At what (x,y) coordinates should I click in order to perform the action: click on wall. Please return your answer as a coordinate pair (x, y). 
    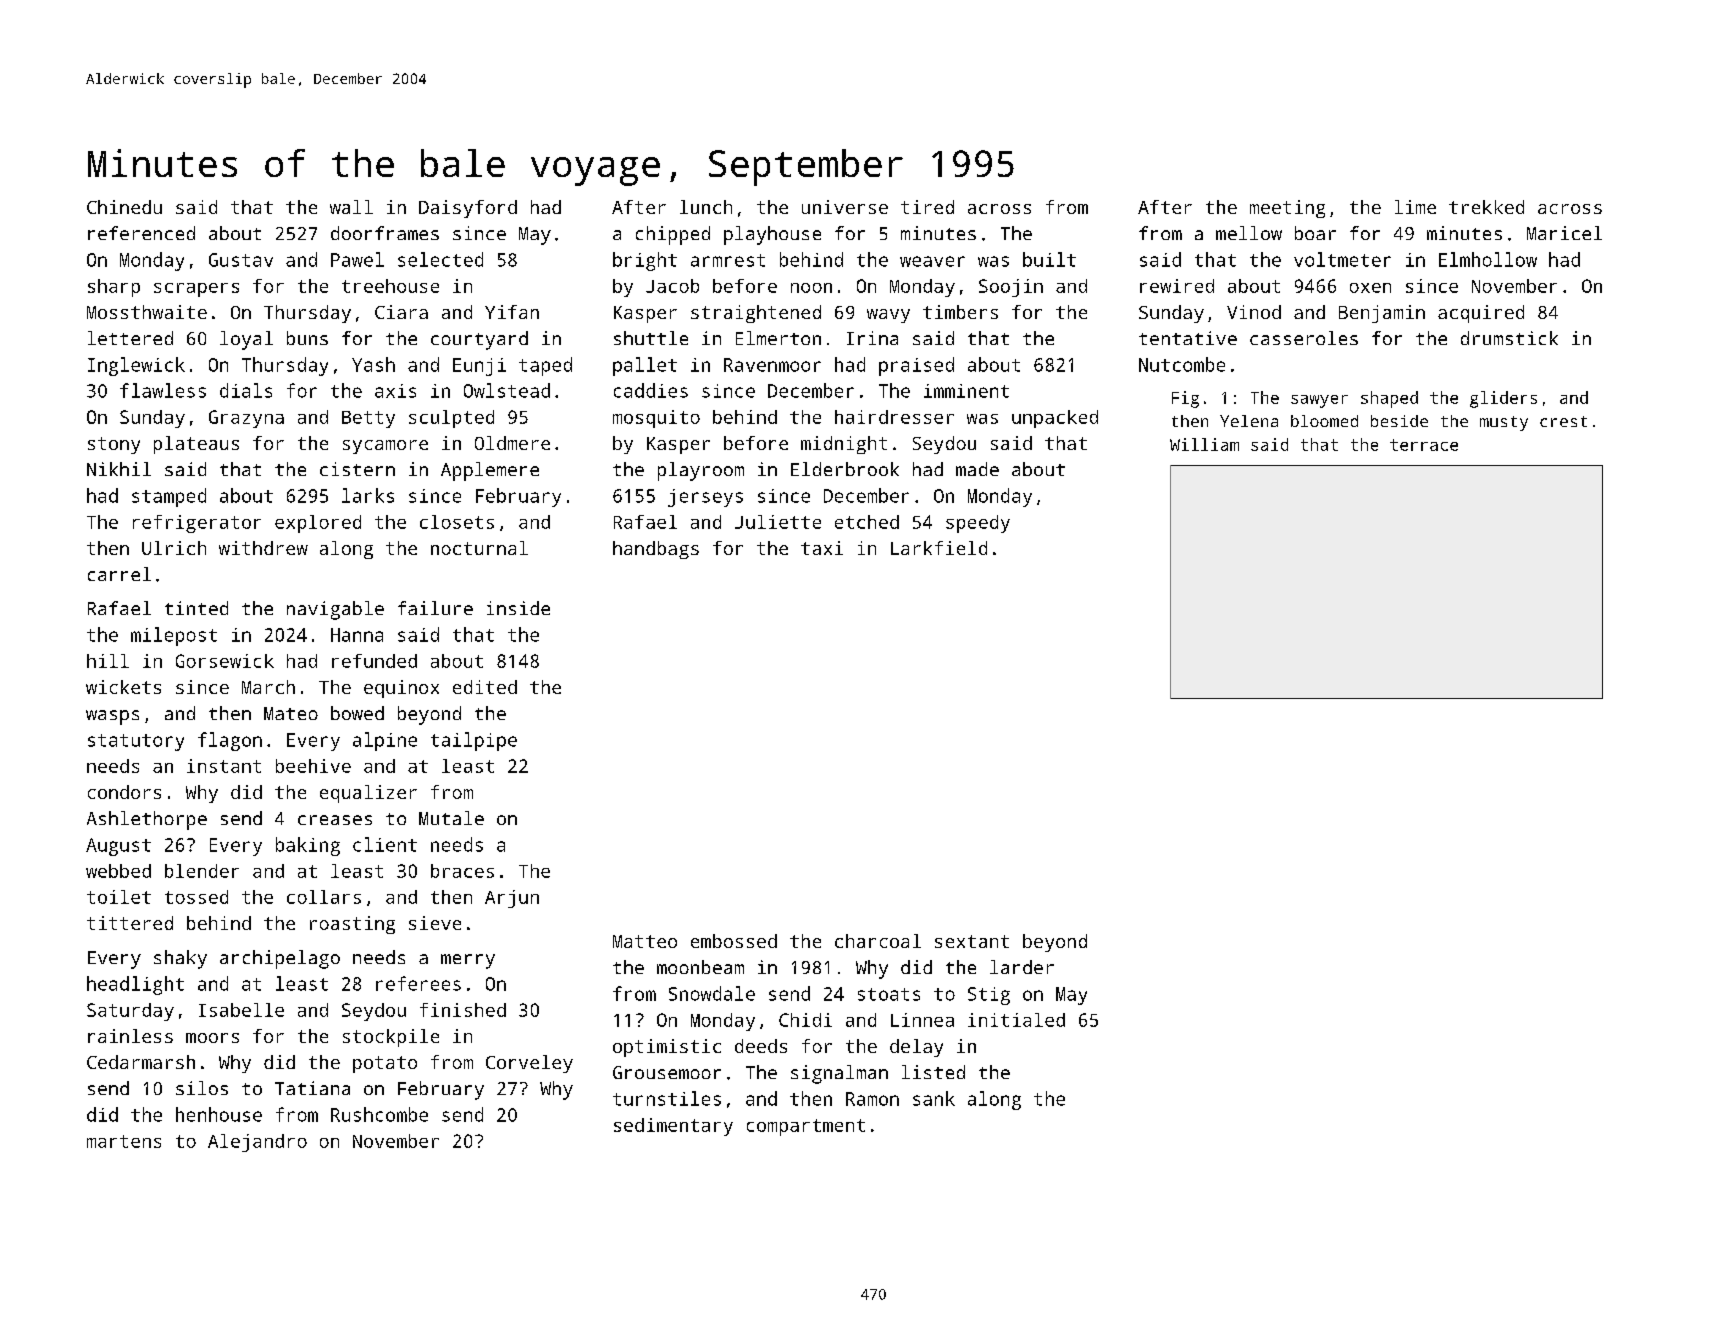
    Looking at the image, I should click on (351, 207).
